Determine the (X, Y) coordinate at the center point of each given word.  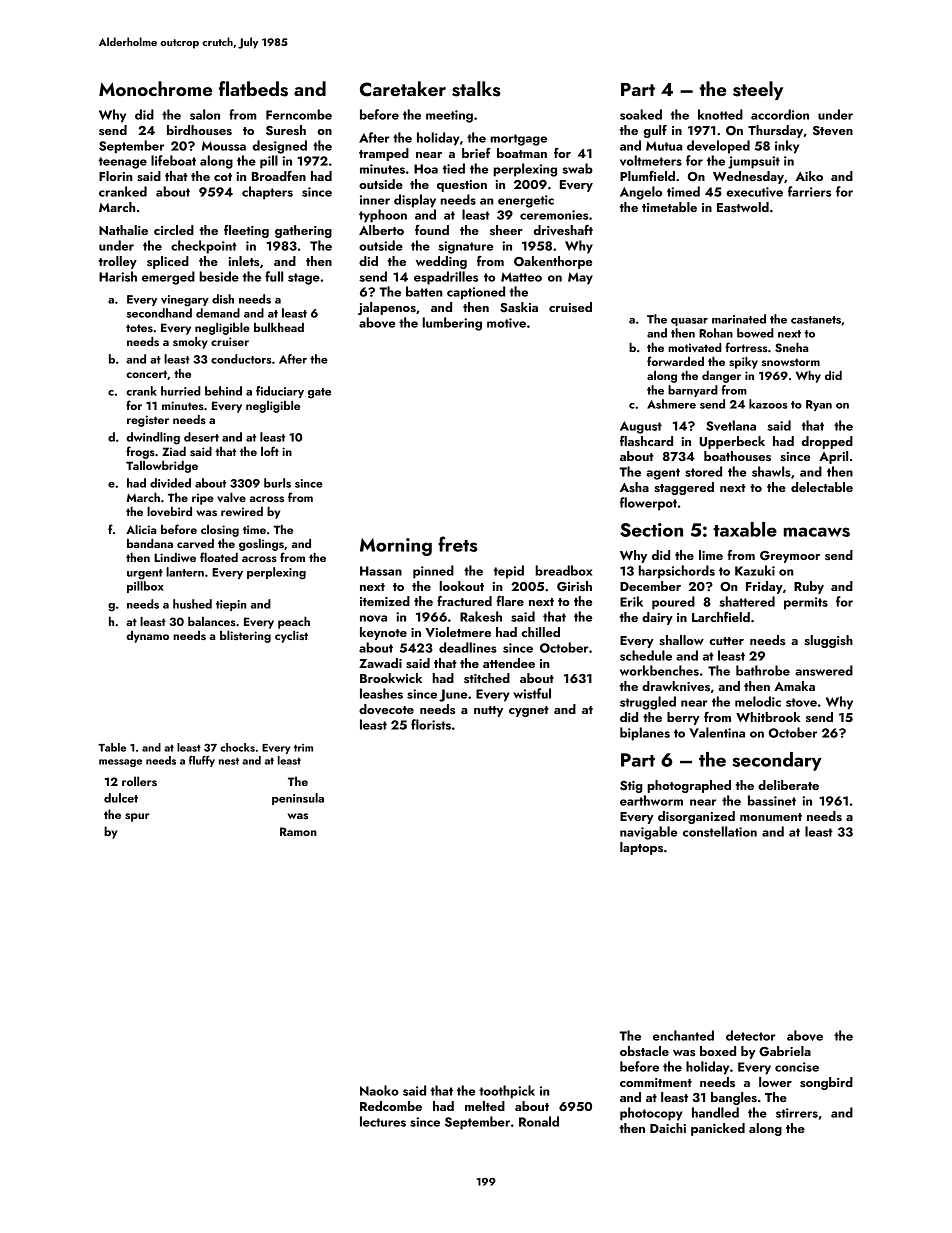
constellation (720, 831)
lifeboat (173, 160)
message (120, 763)
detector (751, 1035)
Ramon (298, 831)
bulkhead (279, 327)
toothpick (507, 1092)
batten (424, 291)
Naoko (379, 1090)
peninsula (298, 799)
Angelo (641, 193)
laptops (641, 848)
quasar (689, 322)
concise (797, 1067)
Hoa (426, 169)
